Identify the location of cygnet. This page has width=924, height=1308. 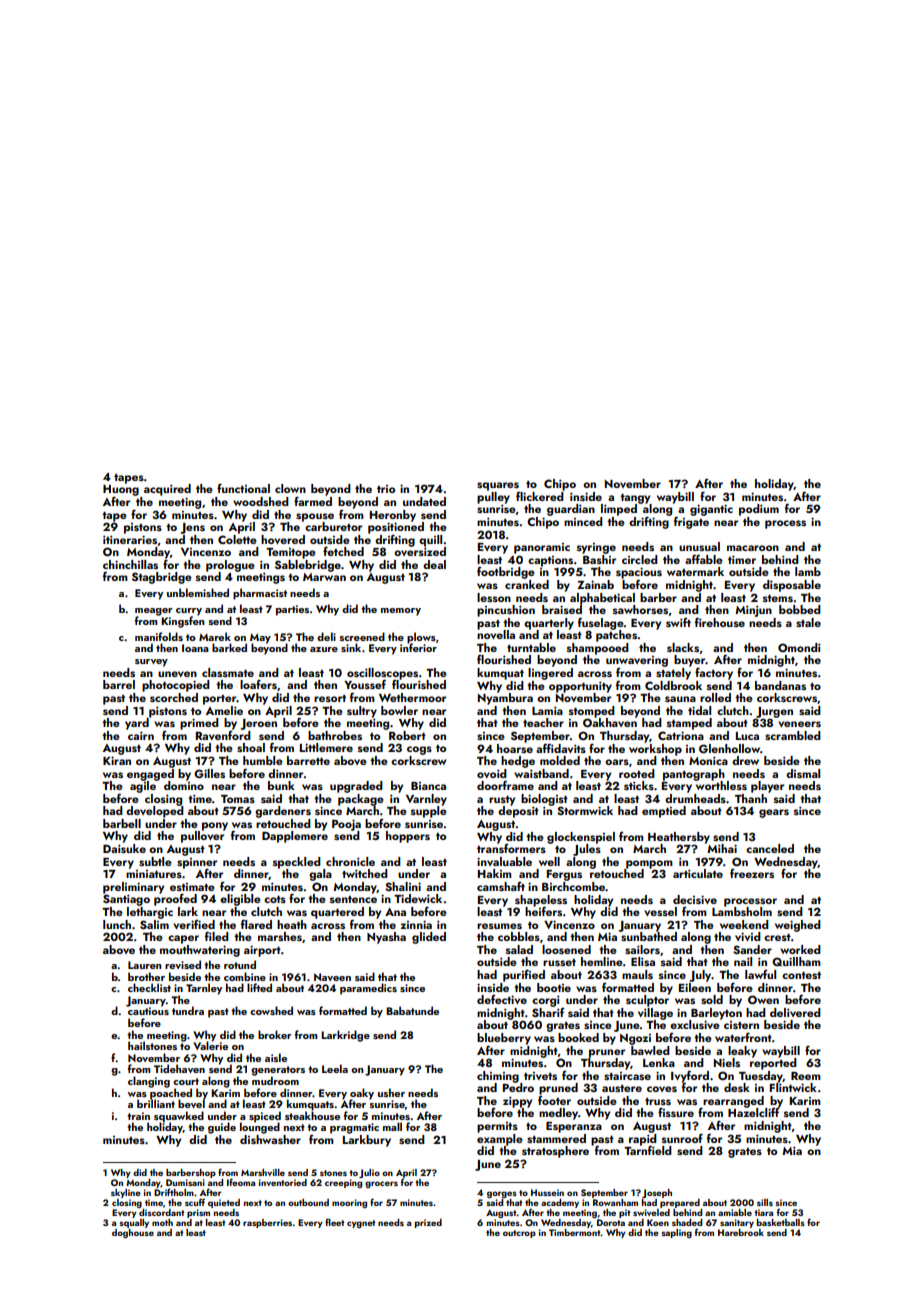
(361, 1224).
